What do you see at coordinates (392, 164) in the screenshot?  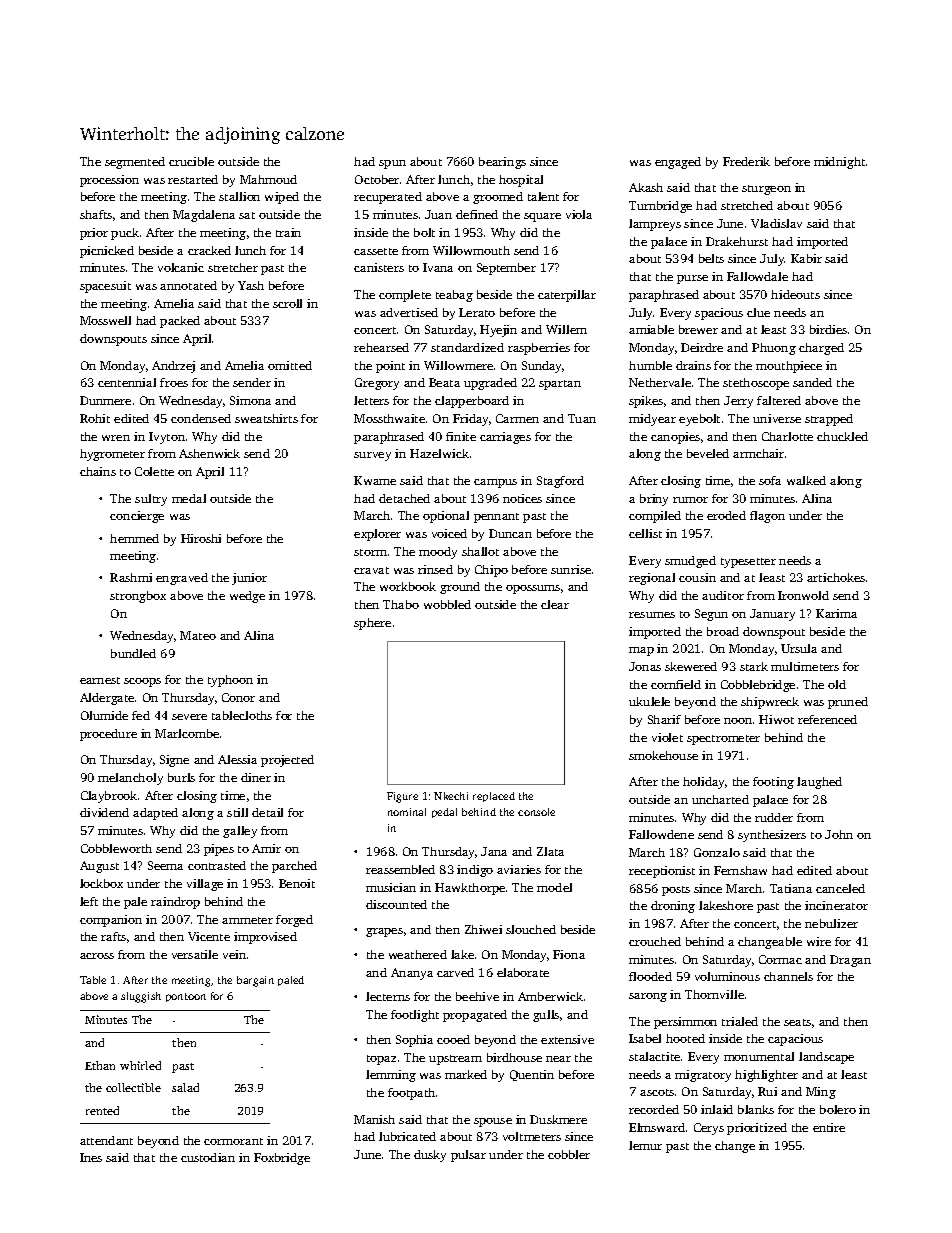 I see `spun` at bounding box center [392, 164].
